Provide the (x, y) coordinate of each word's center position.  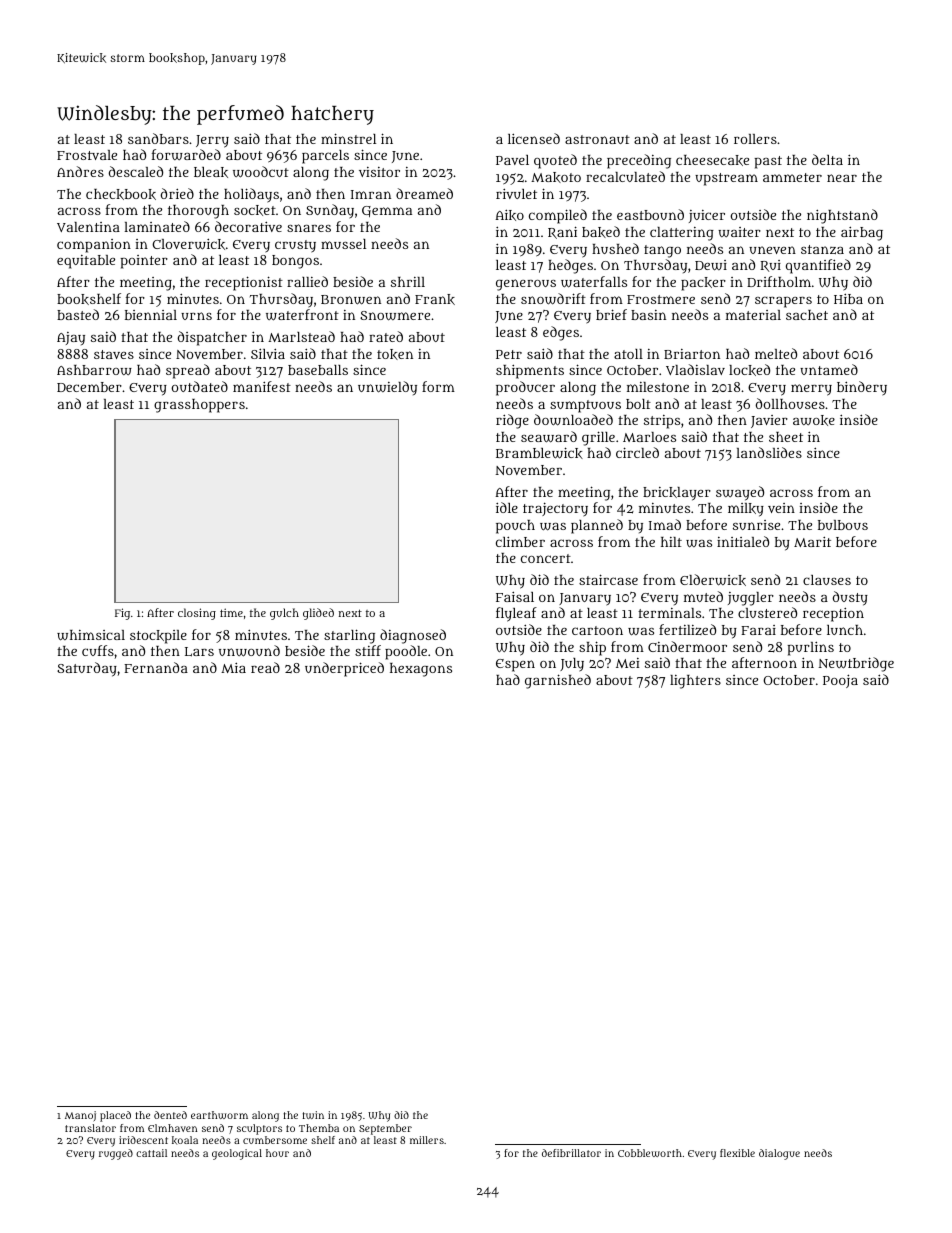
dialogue (779, 1154)
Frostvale (87, 155)
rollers (755, 139)
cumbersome (275, 1140)
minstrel (348, 138)
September (385, 1129)
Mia (233, 667)
